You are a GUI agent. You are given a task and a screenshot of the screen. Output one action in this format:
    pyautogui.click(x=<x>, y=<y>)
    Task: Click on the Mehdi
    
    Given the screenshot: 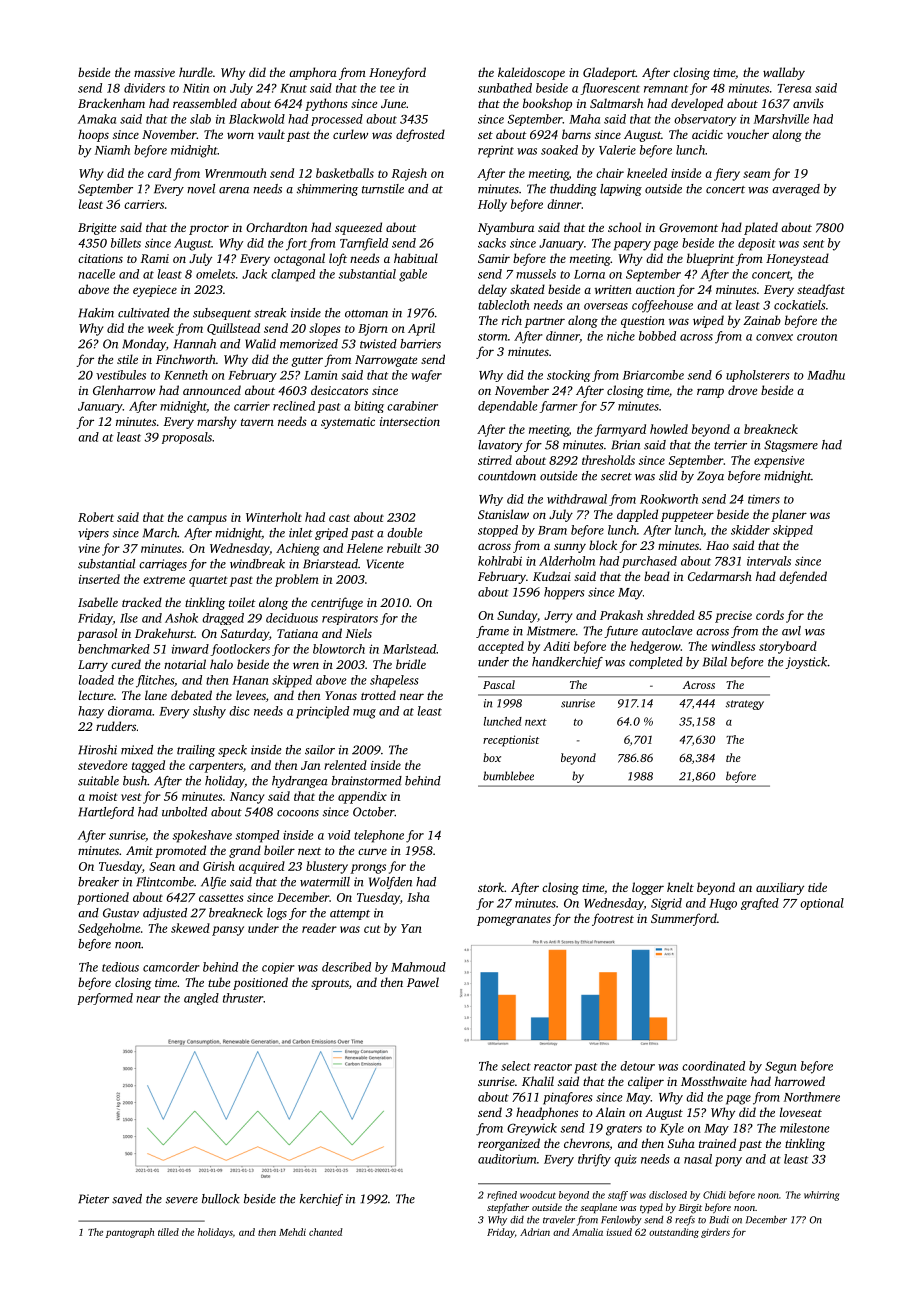 What is the action you would take?
    pyautogui.click(x=292, y=1232)
